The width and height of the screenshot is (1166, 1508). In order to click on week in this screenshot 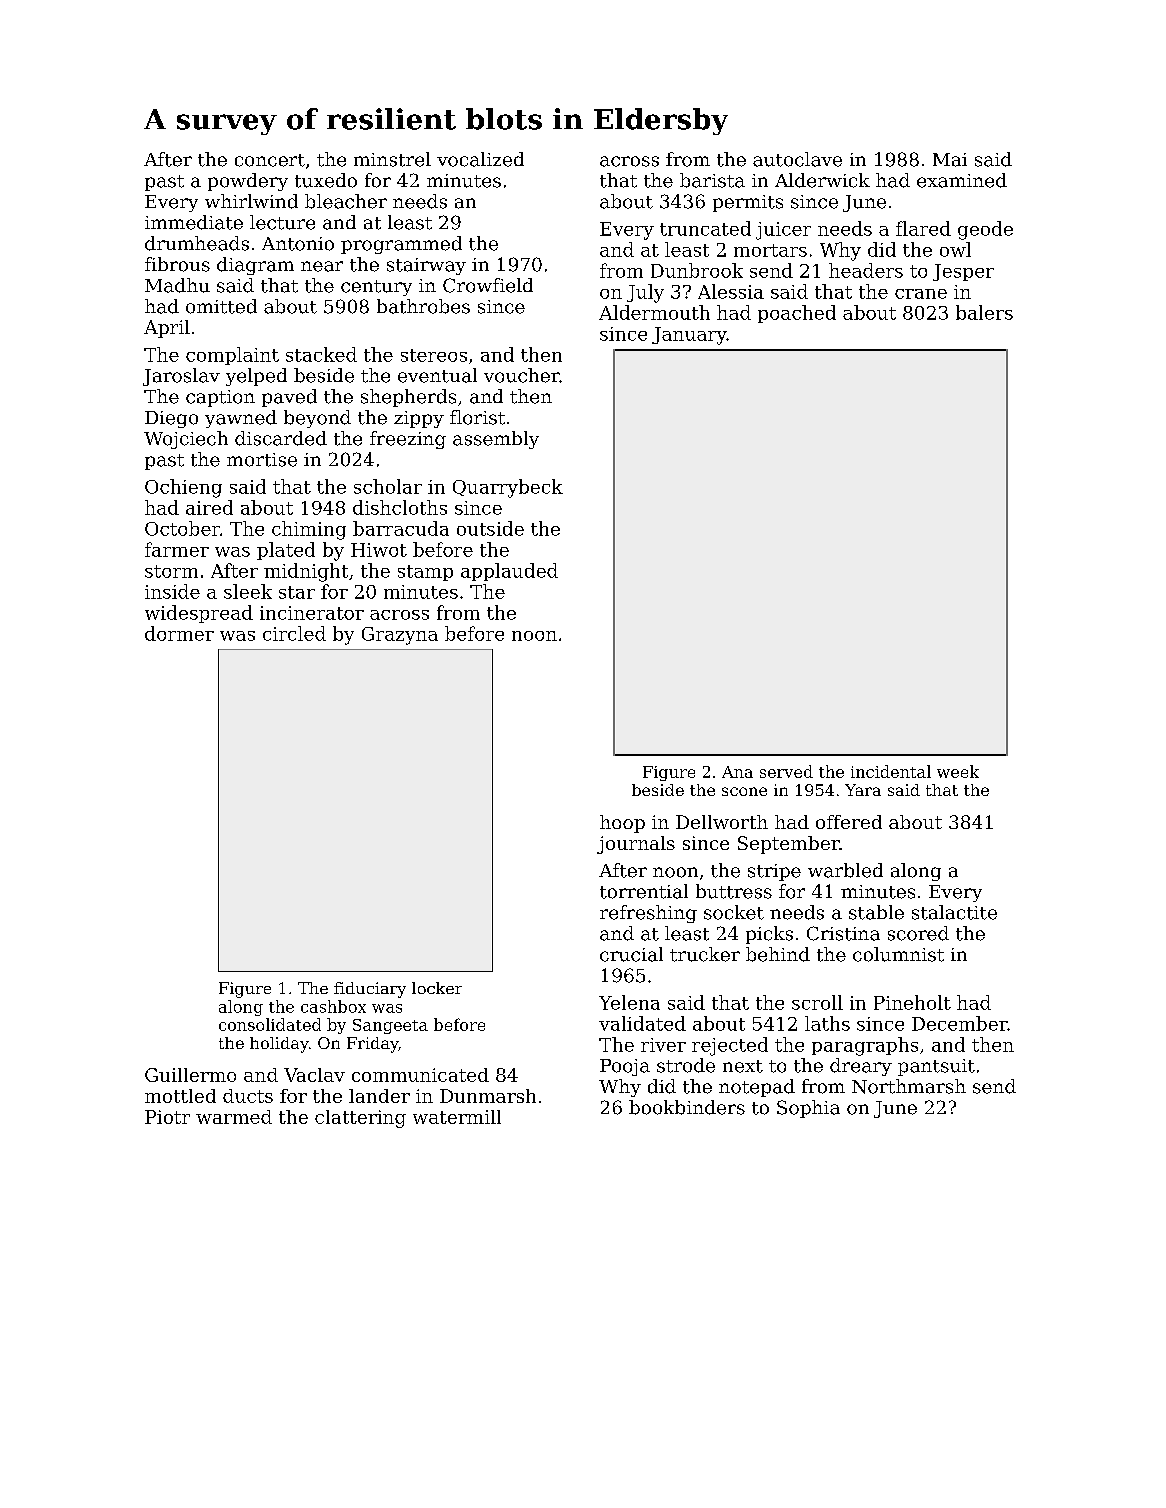, I will do `click(958, 771)`.
